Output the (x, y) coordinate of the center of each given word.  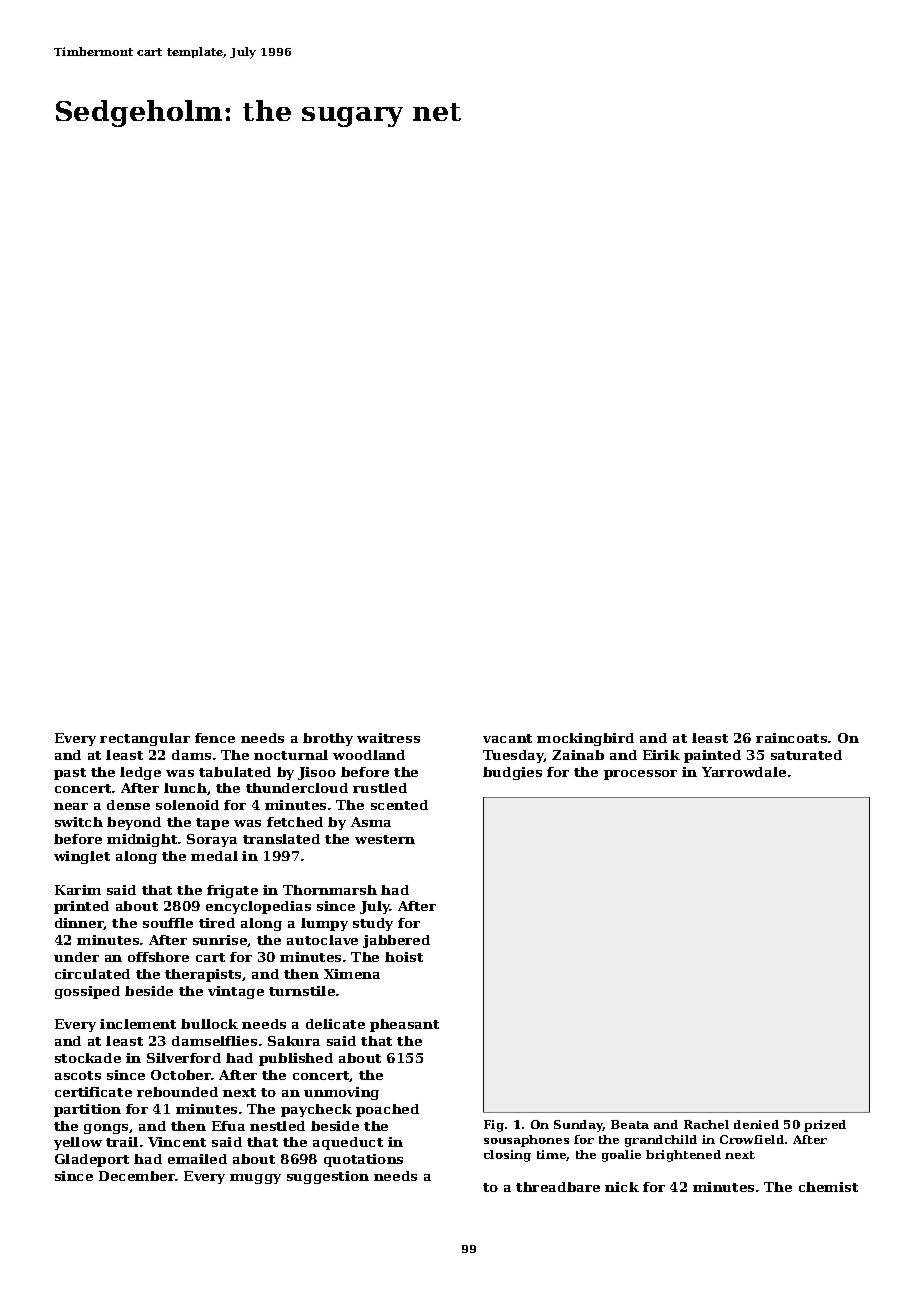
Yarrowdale (744, 772)
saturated (806, 755)
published (296, 1059)
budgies (512, 773)
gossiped (87, 992)
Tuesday (513, 756)
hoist (404, 957)
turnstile (302, 991)
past (70, 774)
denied (756, 1124)
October (181, 1075)
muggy (255, 1179)
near (71, 806)
